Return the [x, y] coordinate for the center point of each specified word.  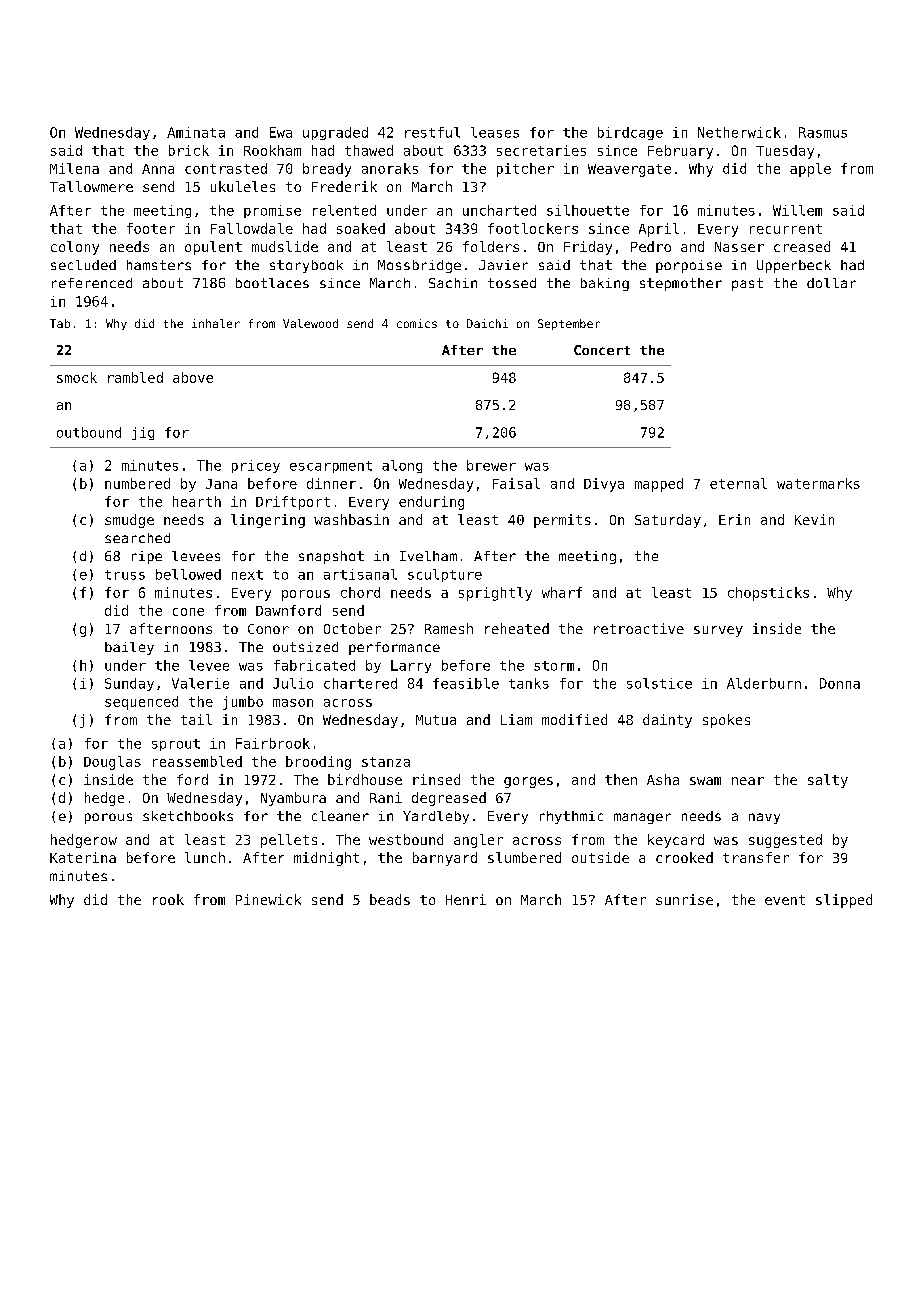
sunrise [684, 899]
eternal [738, 483]
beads [390, 899]
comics [417, 323]
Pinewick [268, 899]
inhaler [216, 323]
